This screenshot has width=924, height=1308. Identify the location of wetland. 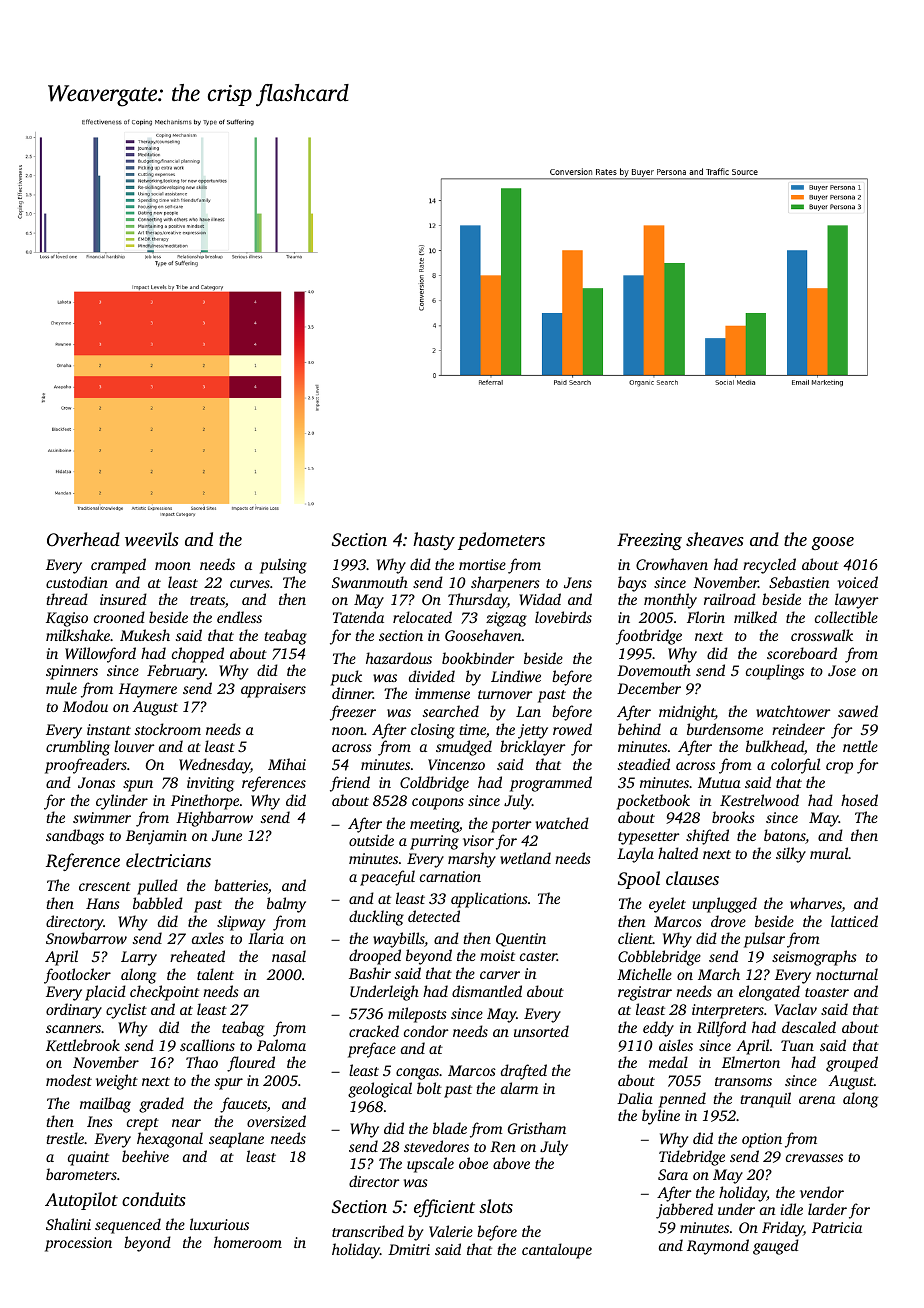
(525, 858).
